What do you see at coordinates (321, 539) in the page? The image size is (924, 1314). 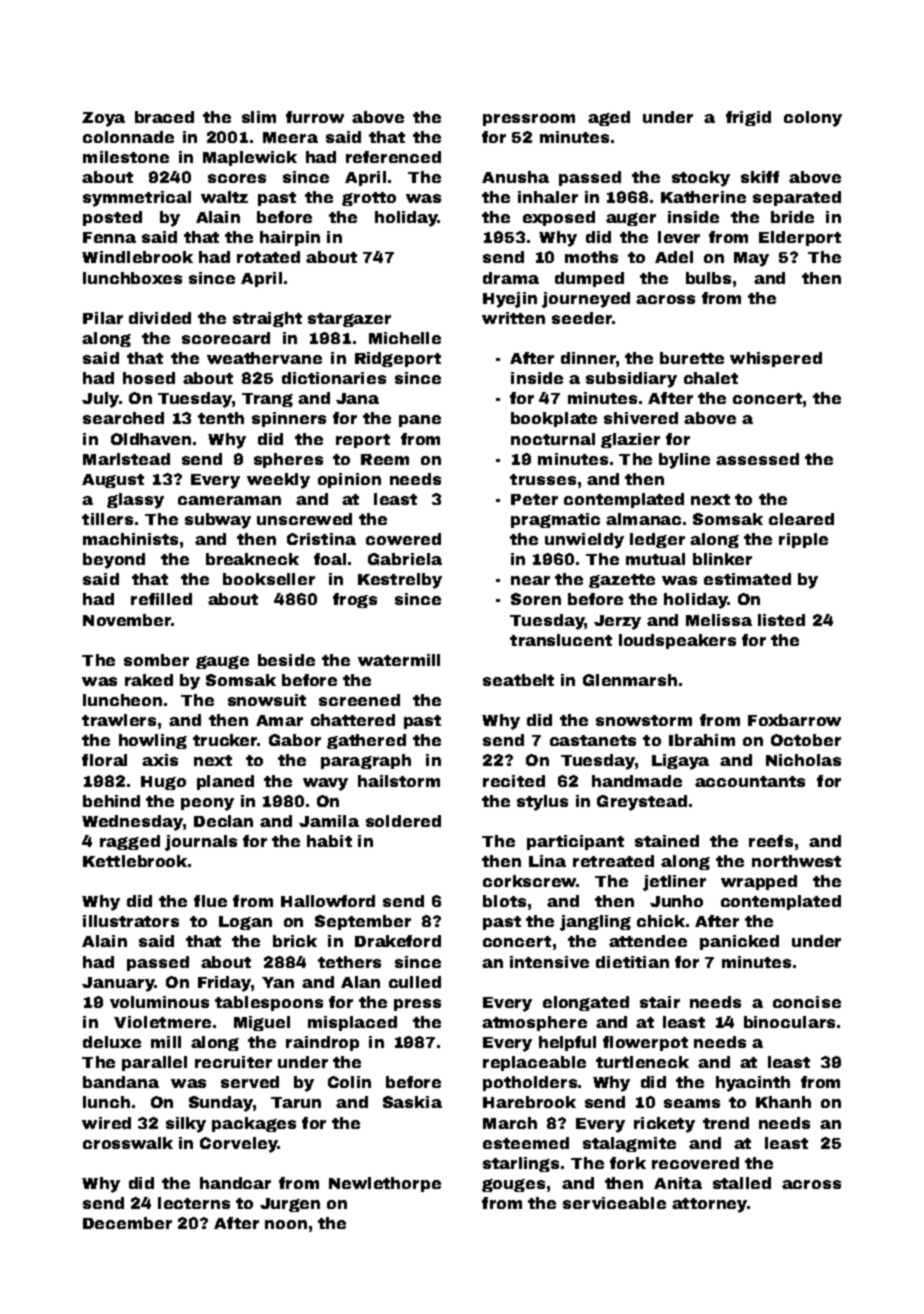 I see `Cristina` at bounding box center [321, 539].
